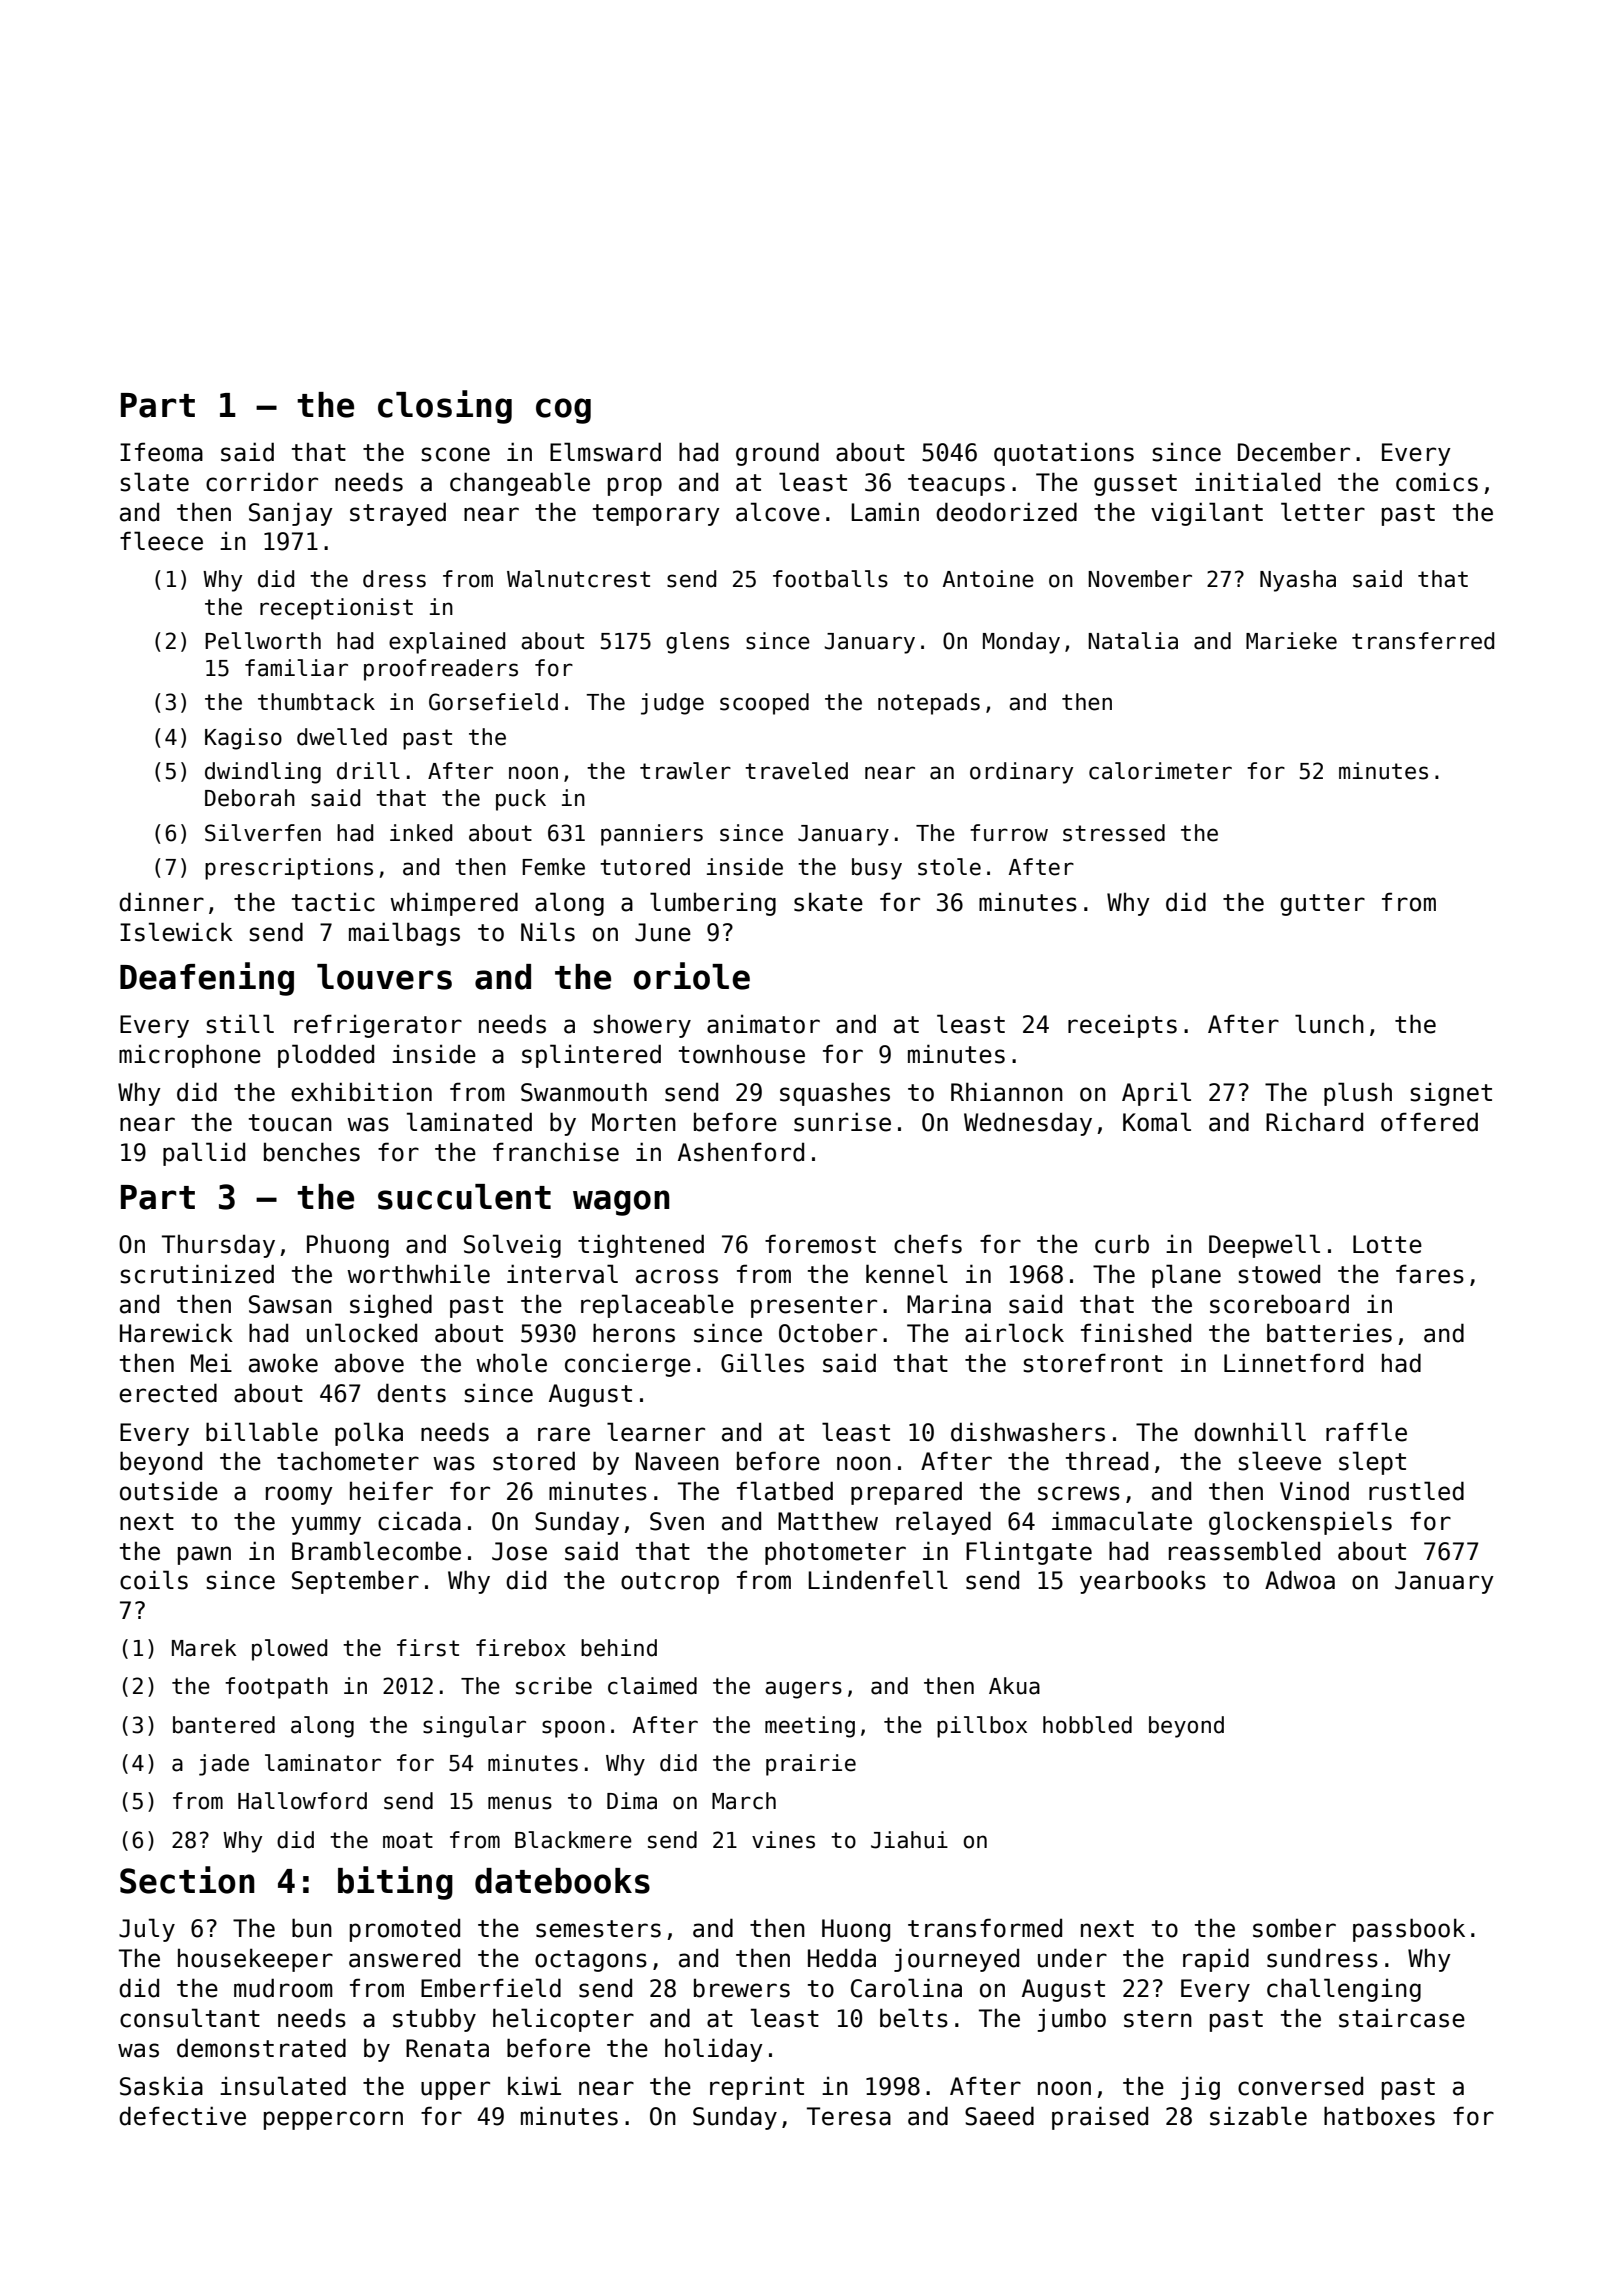 This document has height=2292, width=1620. Describe the element at coordinates (333, 2120) in the document. I see `peppercorn` at that location.
